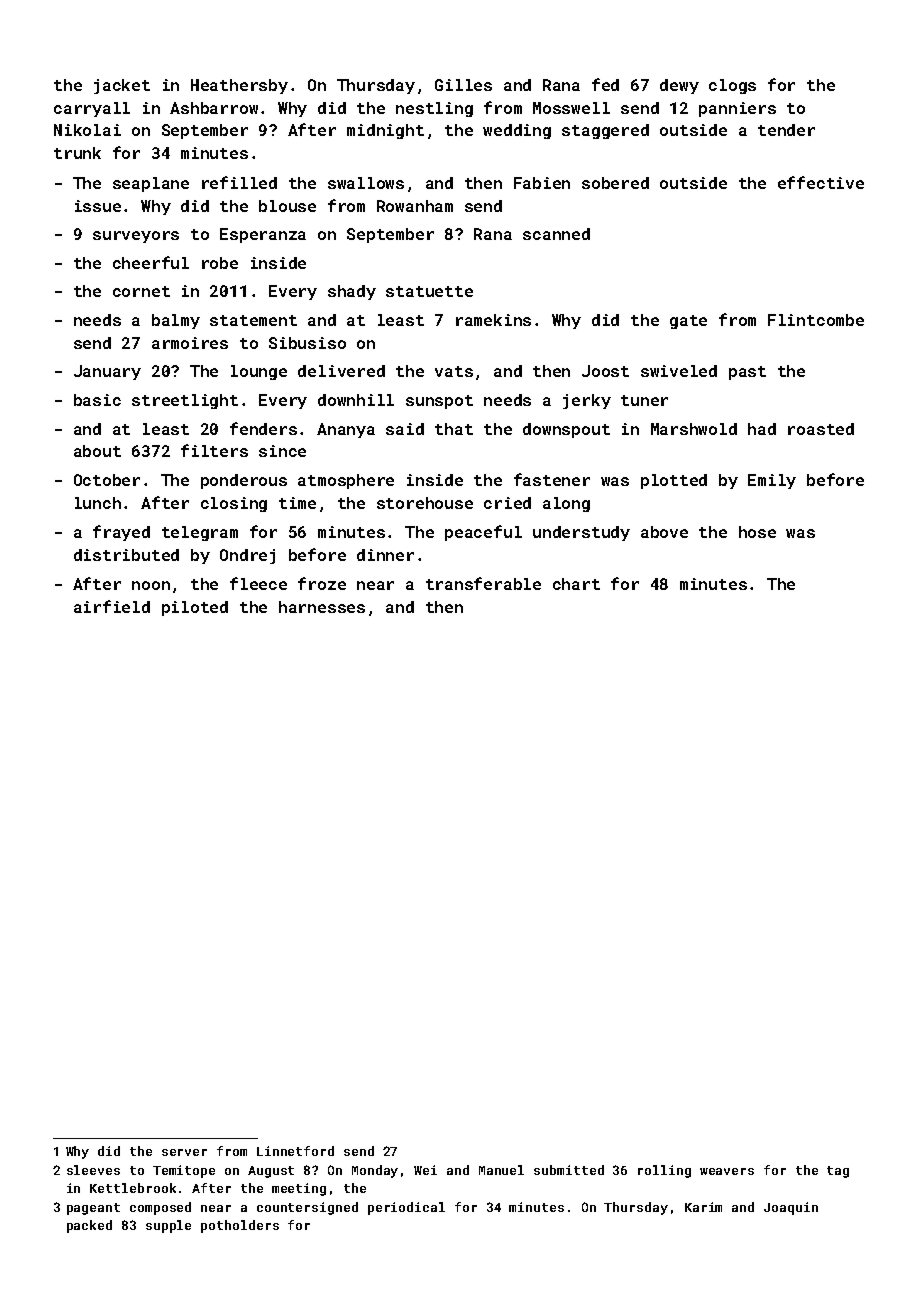  Describe the element at coordinates (816, 320) in the screenshot. I see `Flintcombe` at that location.
